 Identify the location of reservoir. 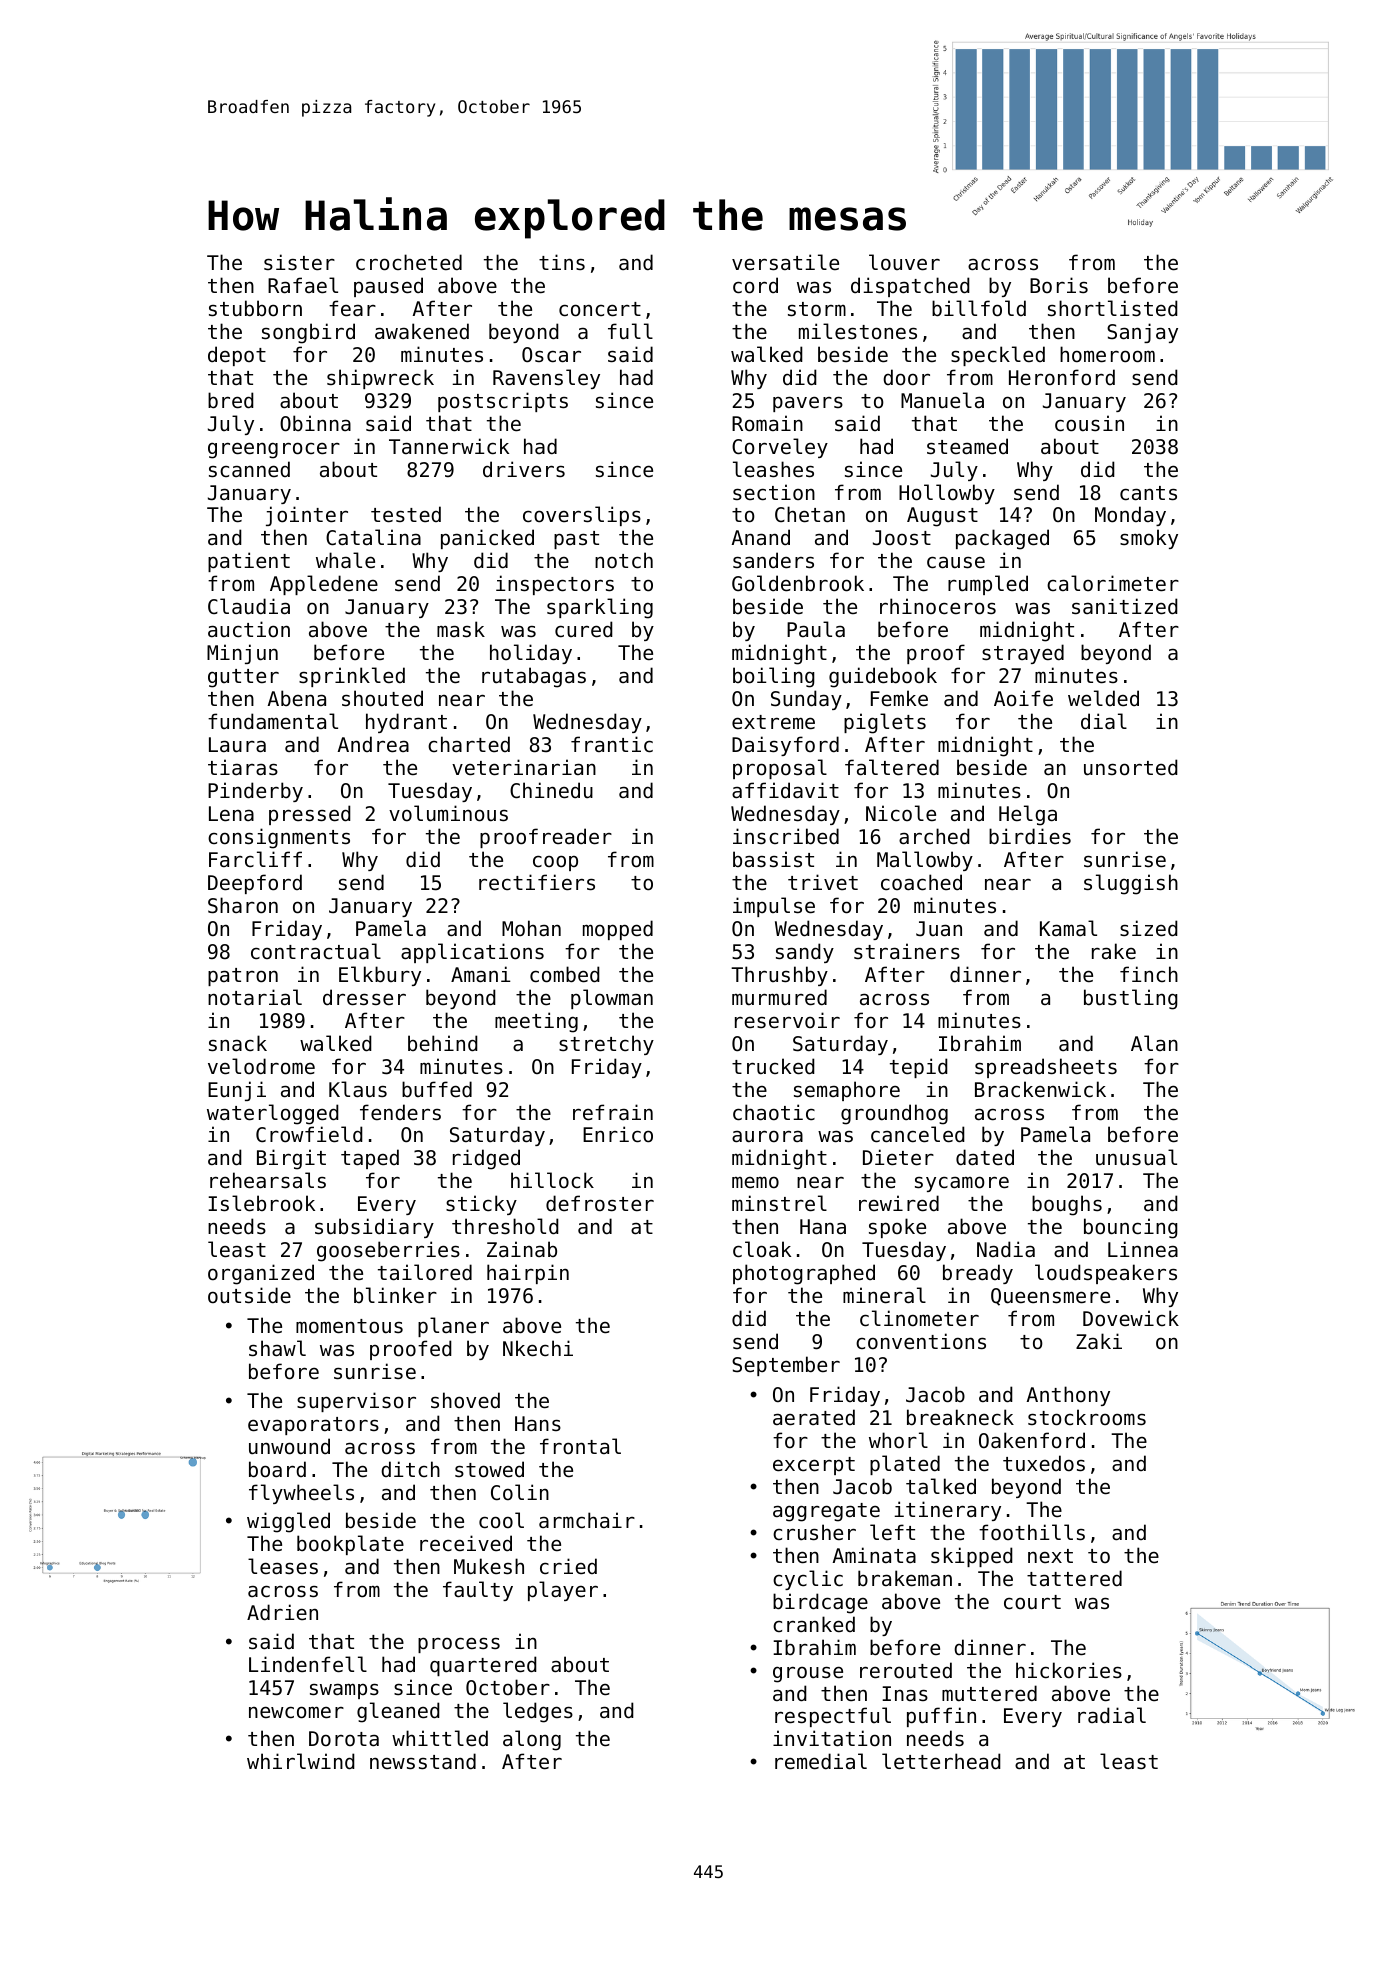
(787, 1020).
